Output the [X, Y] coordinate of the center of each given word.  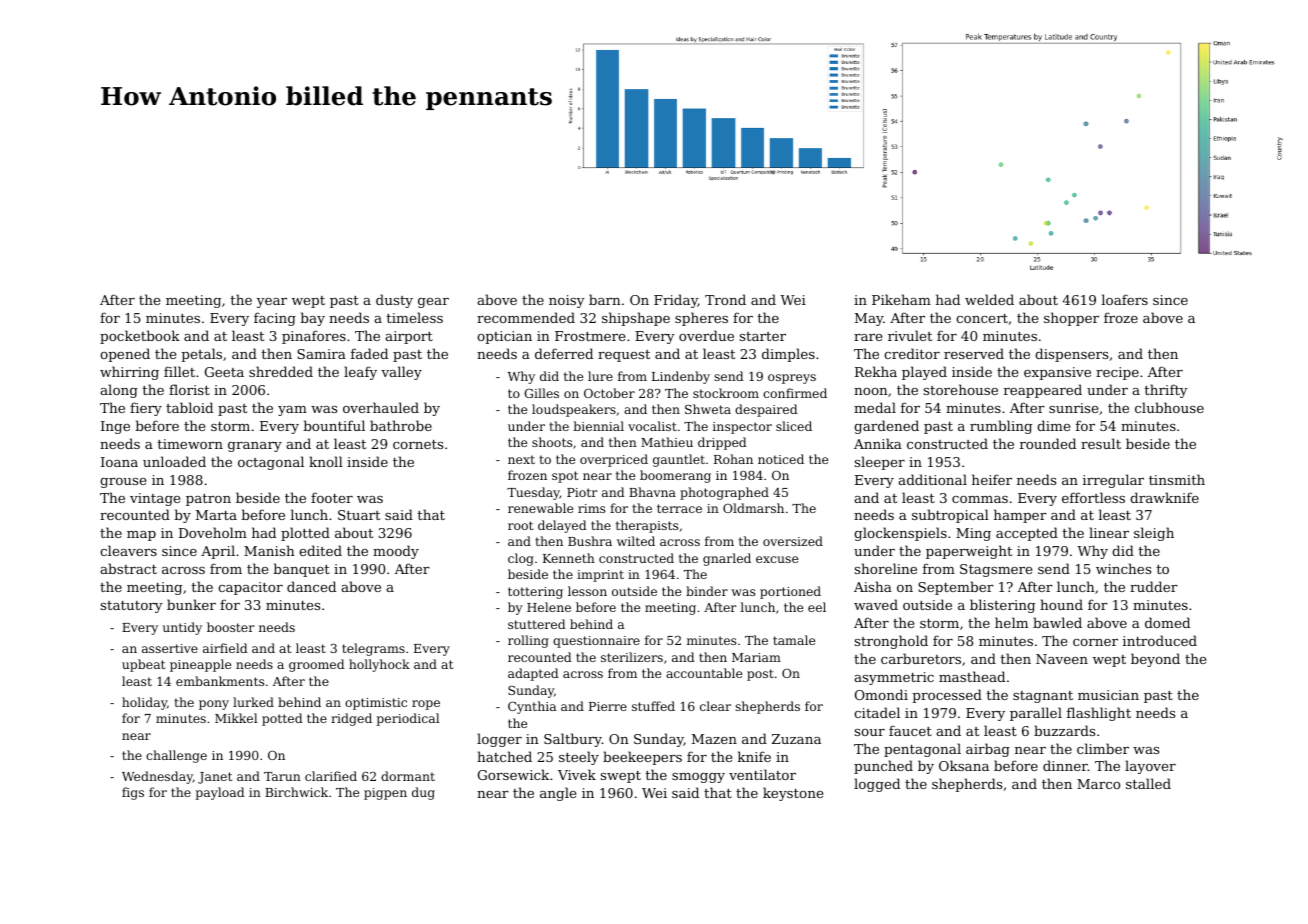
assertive [170, 648]
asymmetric [894, 678]
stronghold [891, 642]
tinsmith [1177, 479]
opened [125, 355]
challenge [176, 756]
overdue [706, 335]
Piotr [582, 492]
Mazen [714, 739]
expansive [1057, 373]
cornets [418, 444]
